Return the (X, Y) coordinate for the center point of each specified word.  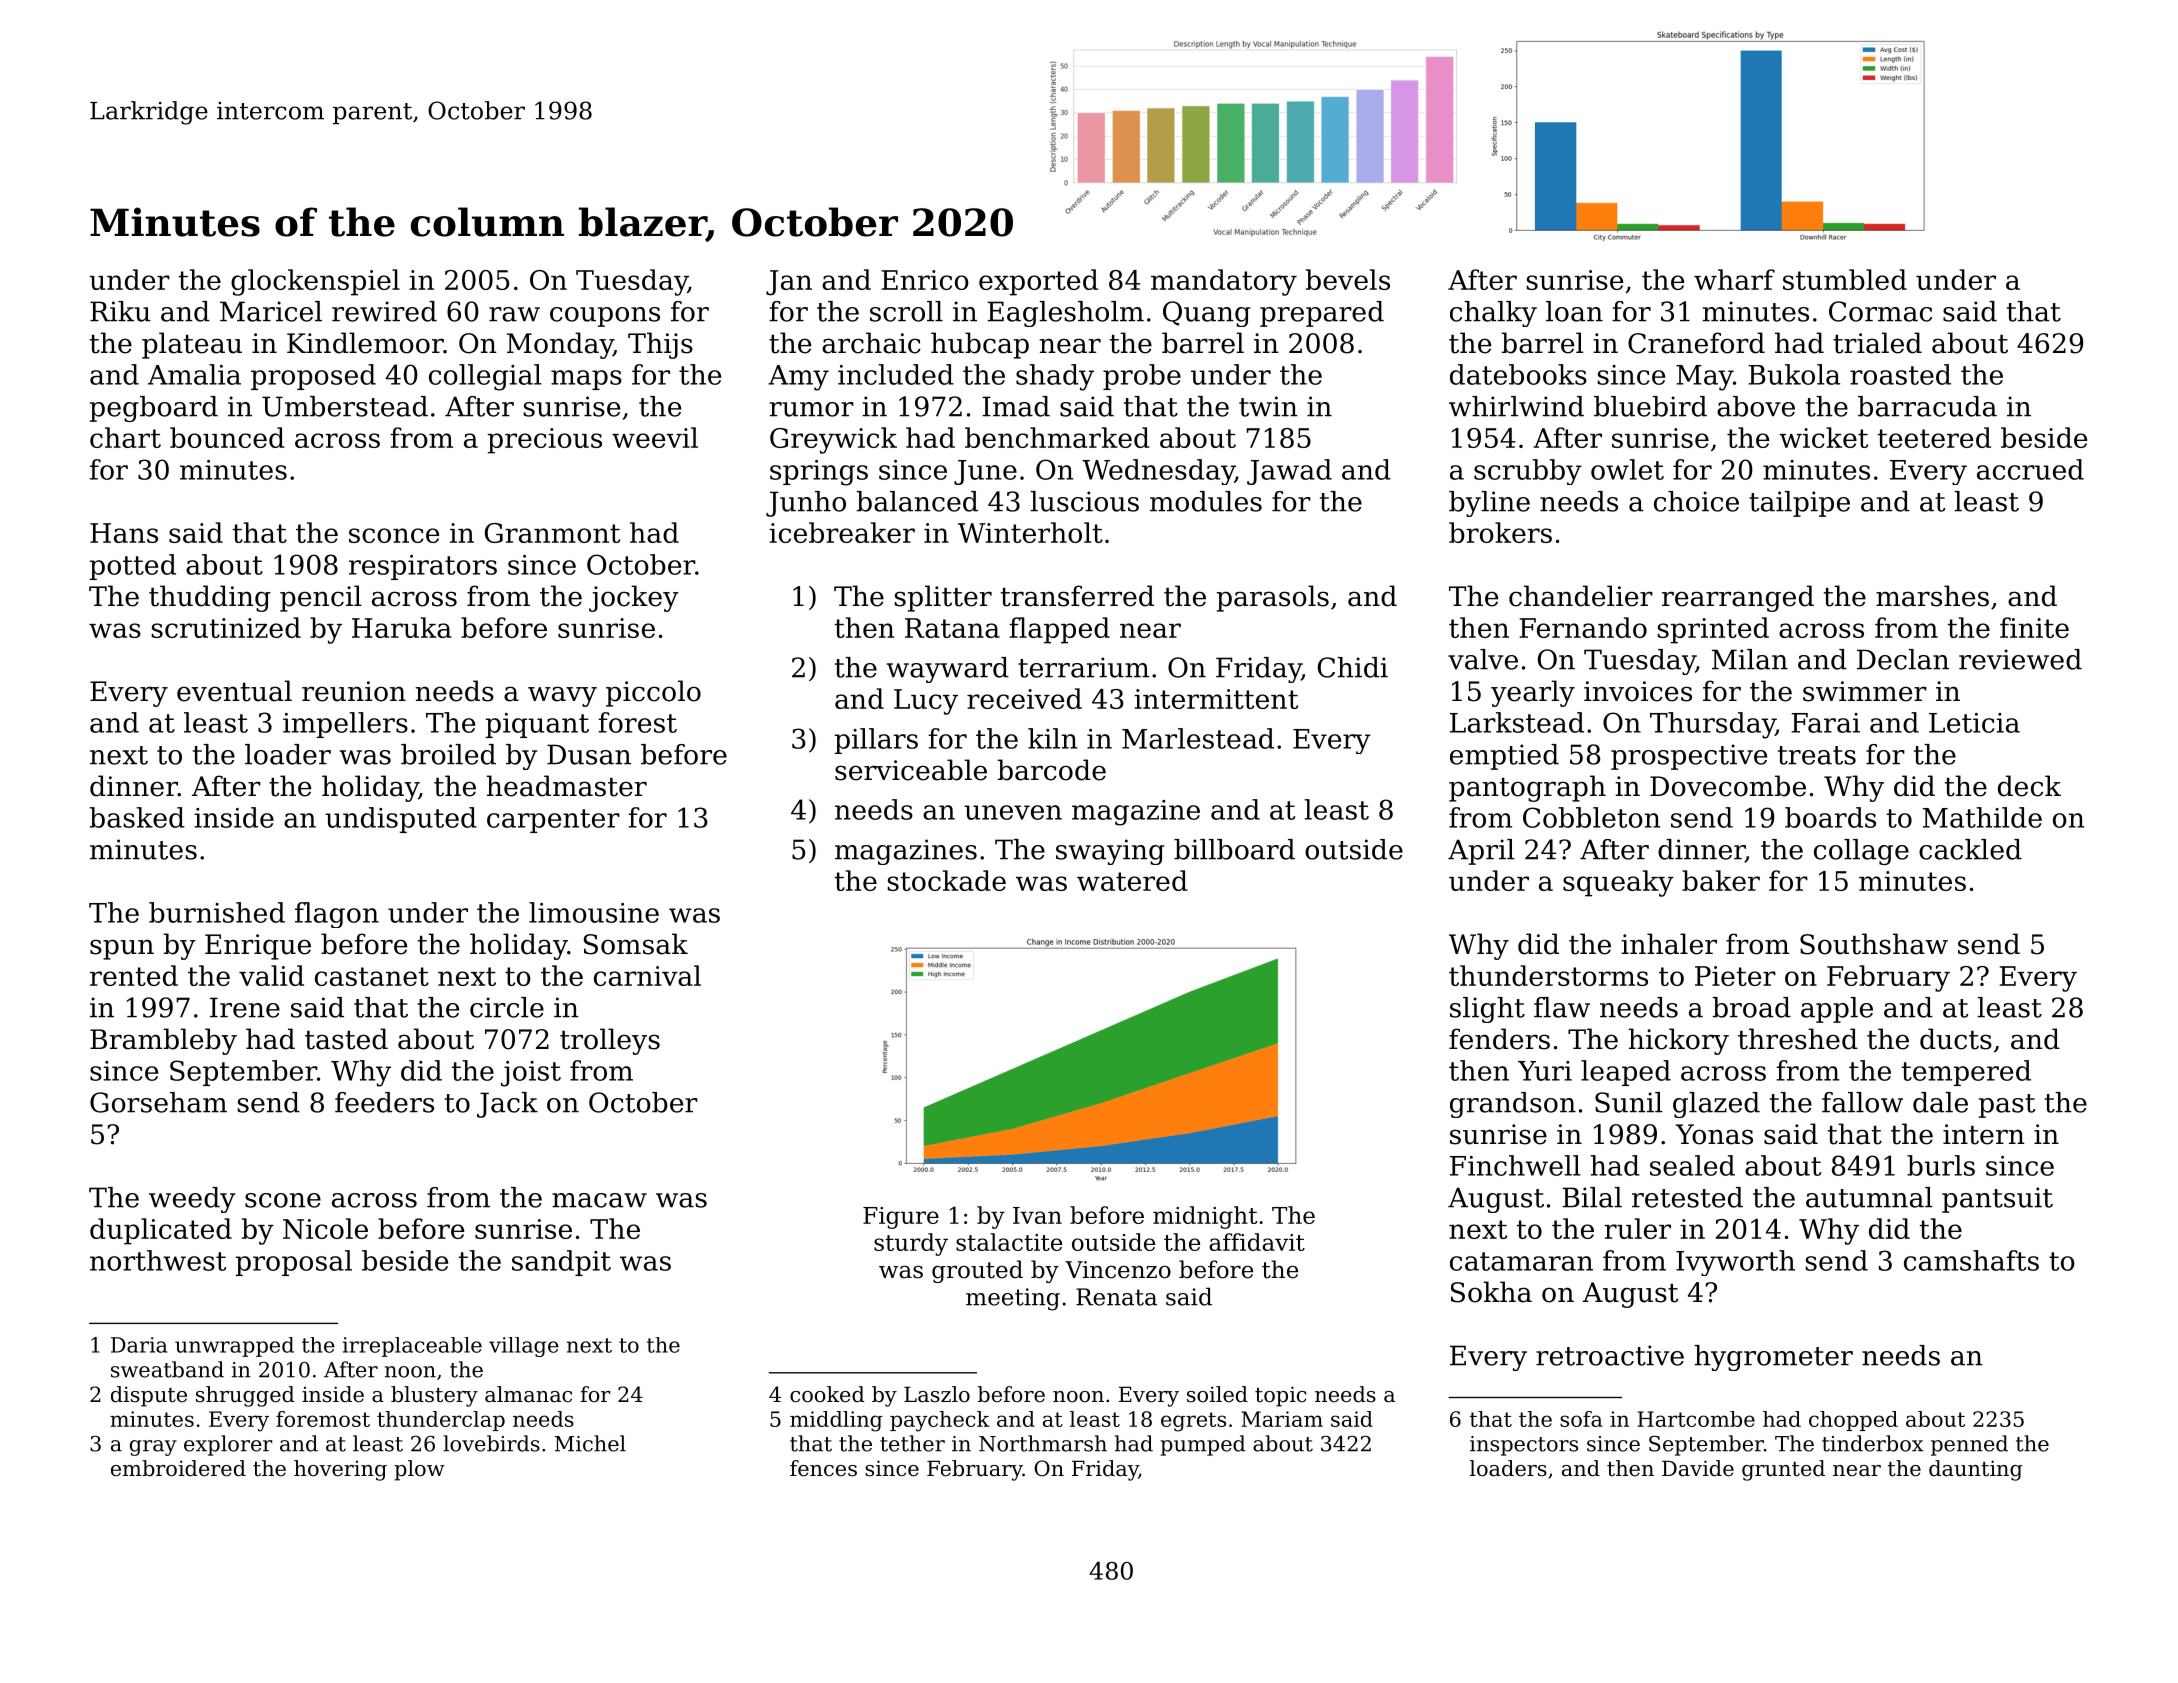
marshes (1932, 596)
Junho (806, 504)
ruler (1637, 1228)
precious (545, 441)
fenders (1499, 1039)
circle (507, 1007)
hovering (340, 1470)
